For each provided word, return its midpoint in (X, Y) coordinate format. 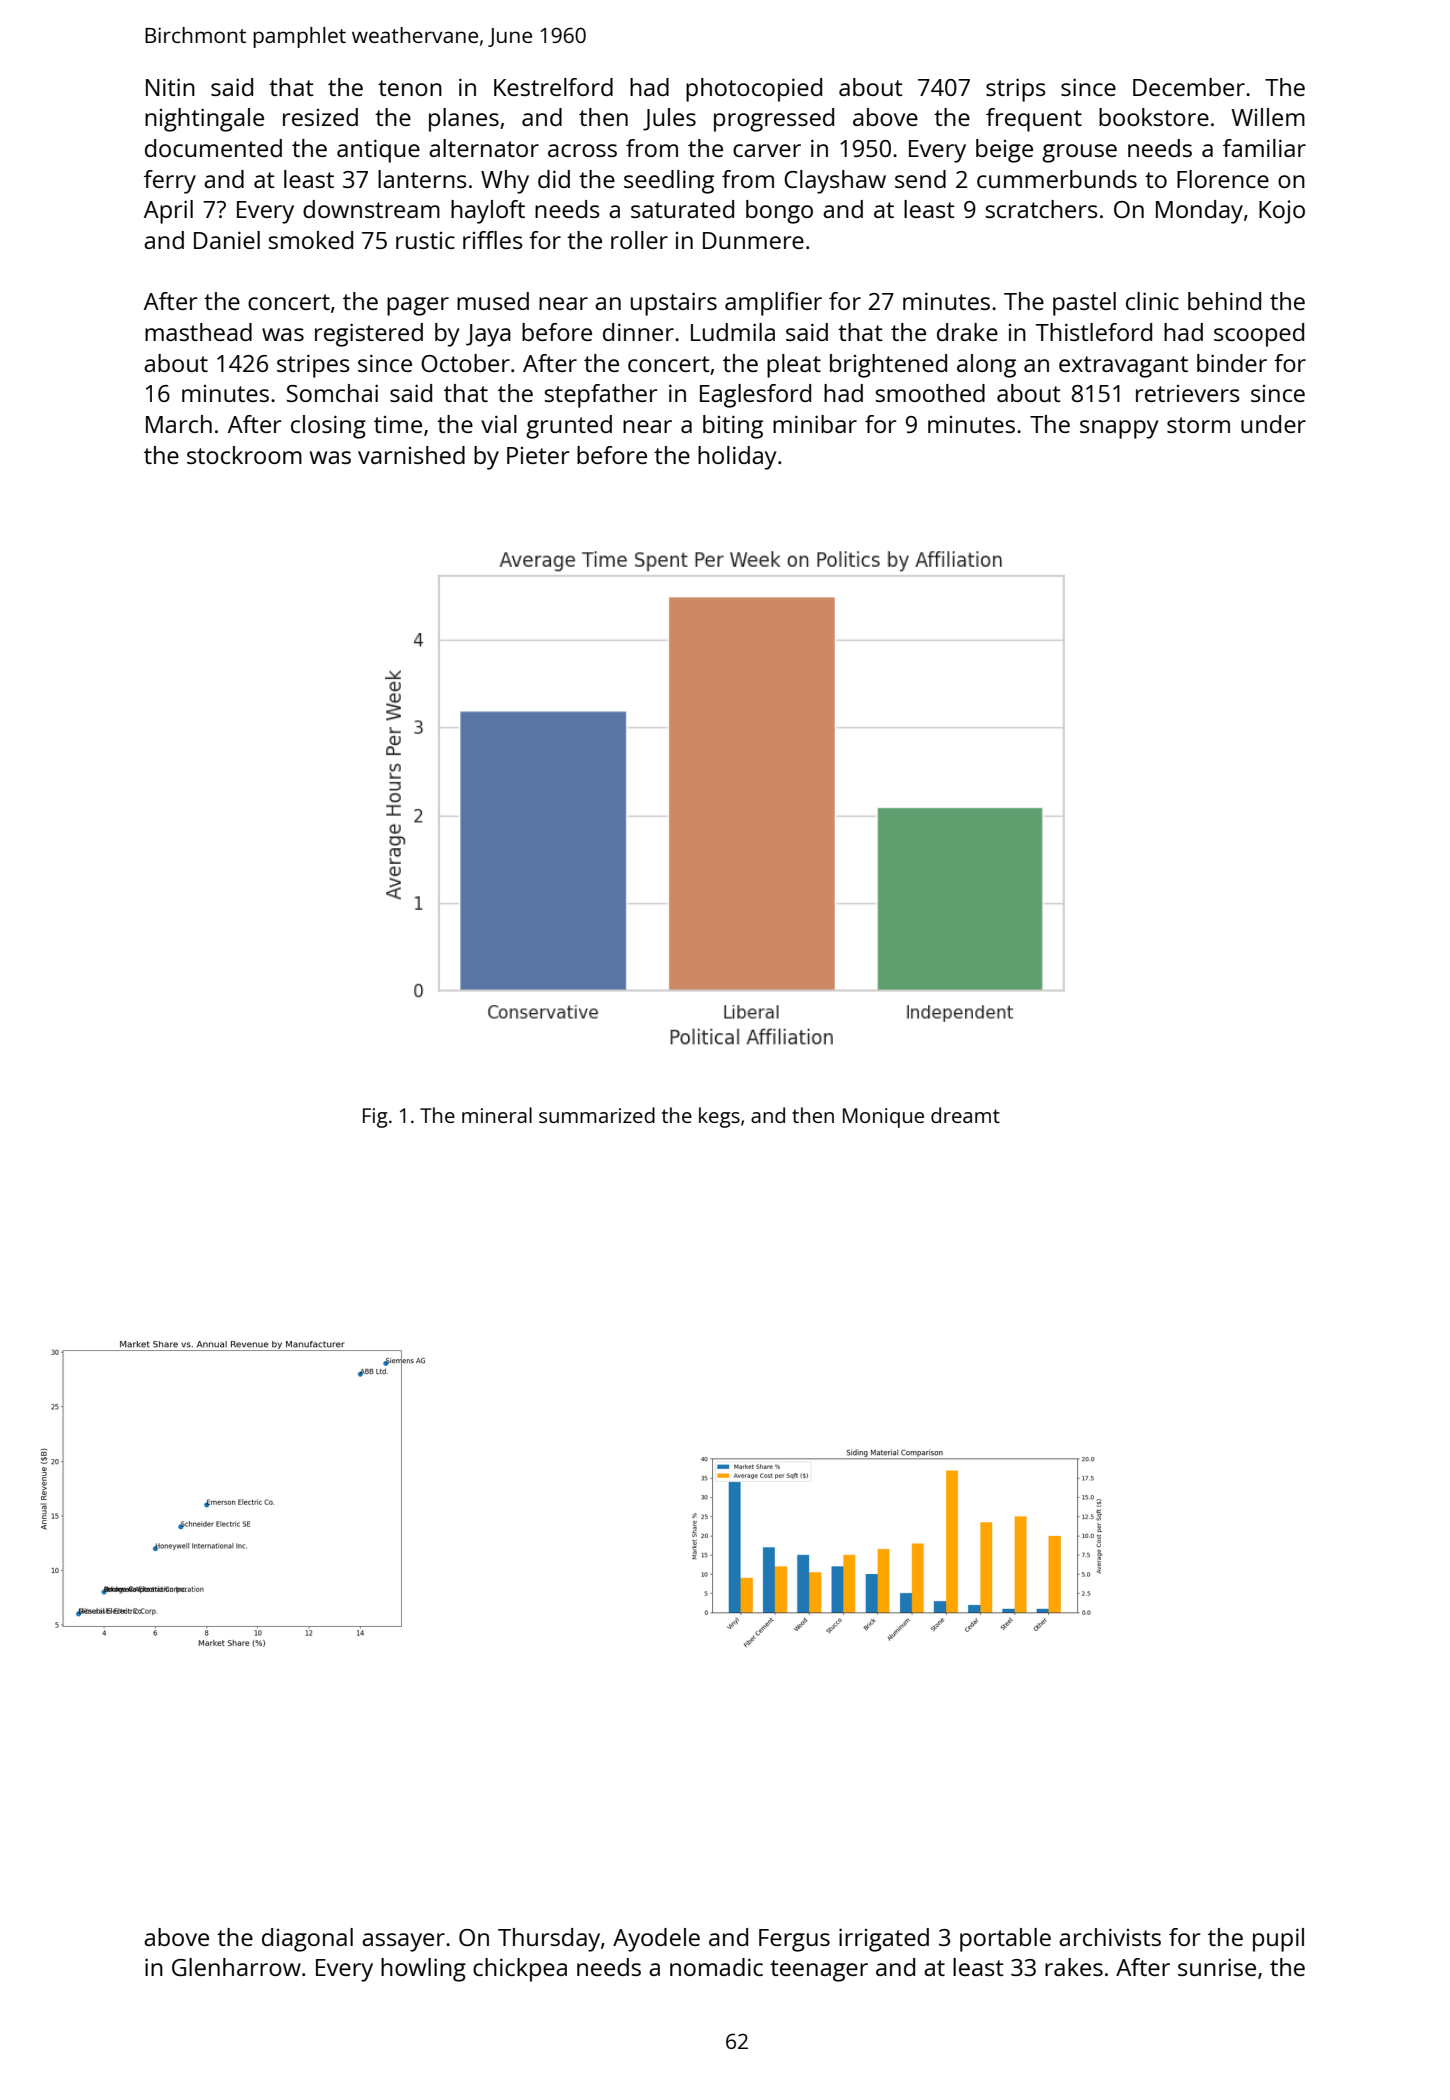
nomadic (716, 1967)
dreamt (965, 1115)
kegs (719, 1117)
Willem (1268, 117)
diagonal (307, 1940)
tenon (410, 88)
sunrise (1217, 1967)
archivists (1110, 1937)
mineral (497, 1115)
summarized (597, 1115)
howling (423, 1970)
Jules (669, 119)
